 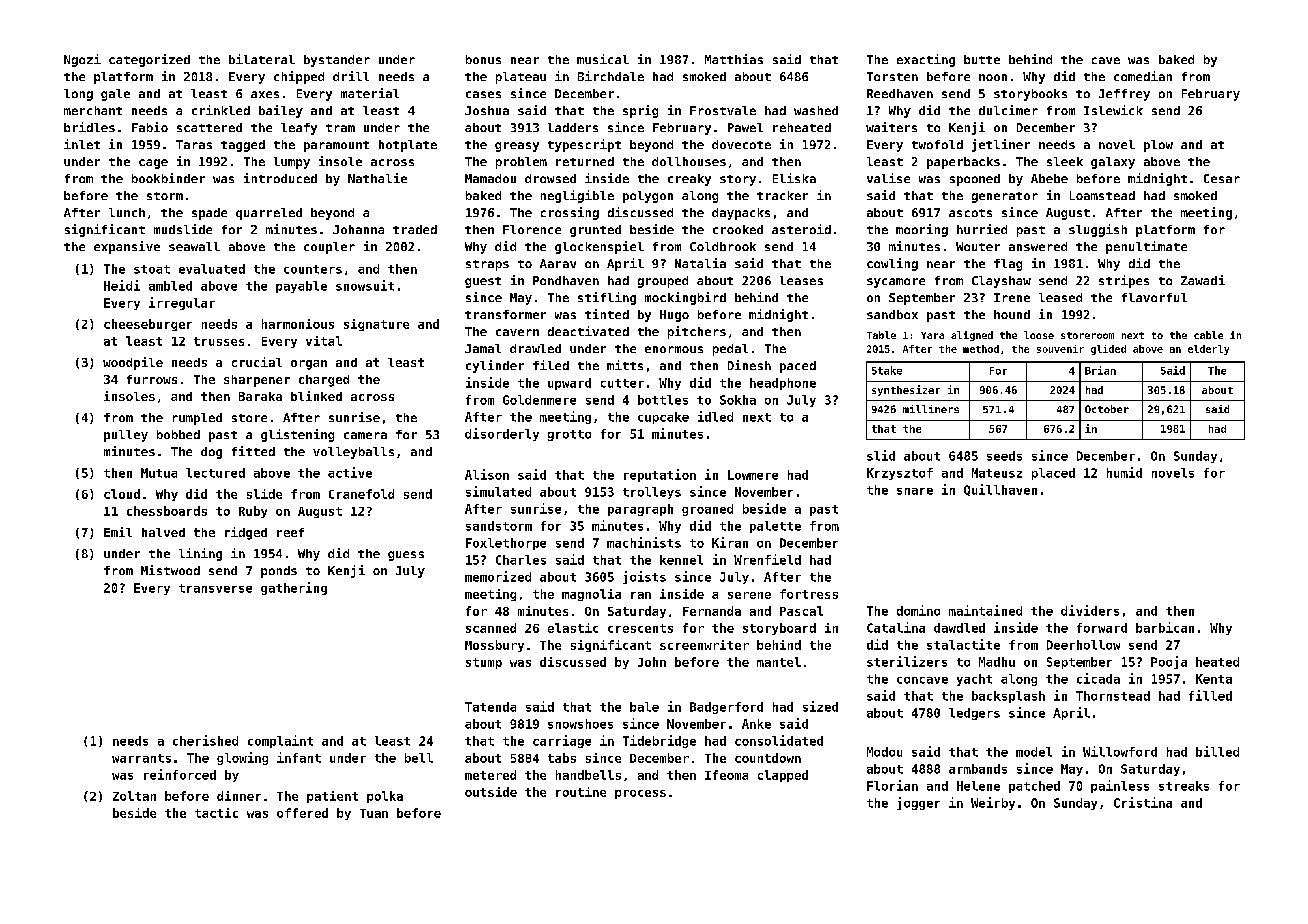 I want to click on transverse, so click(x=215, y=588).
